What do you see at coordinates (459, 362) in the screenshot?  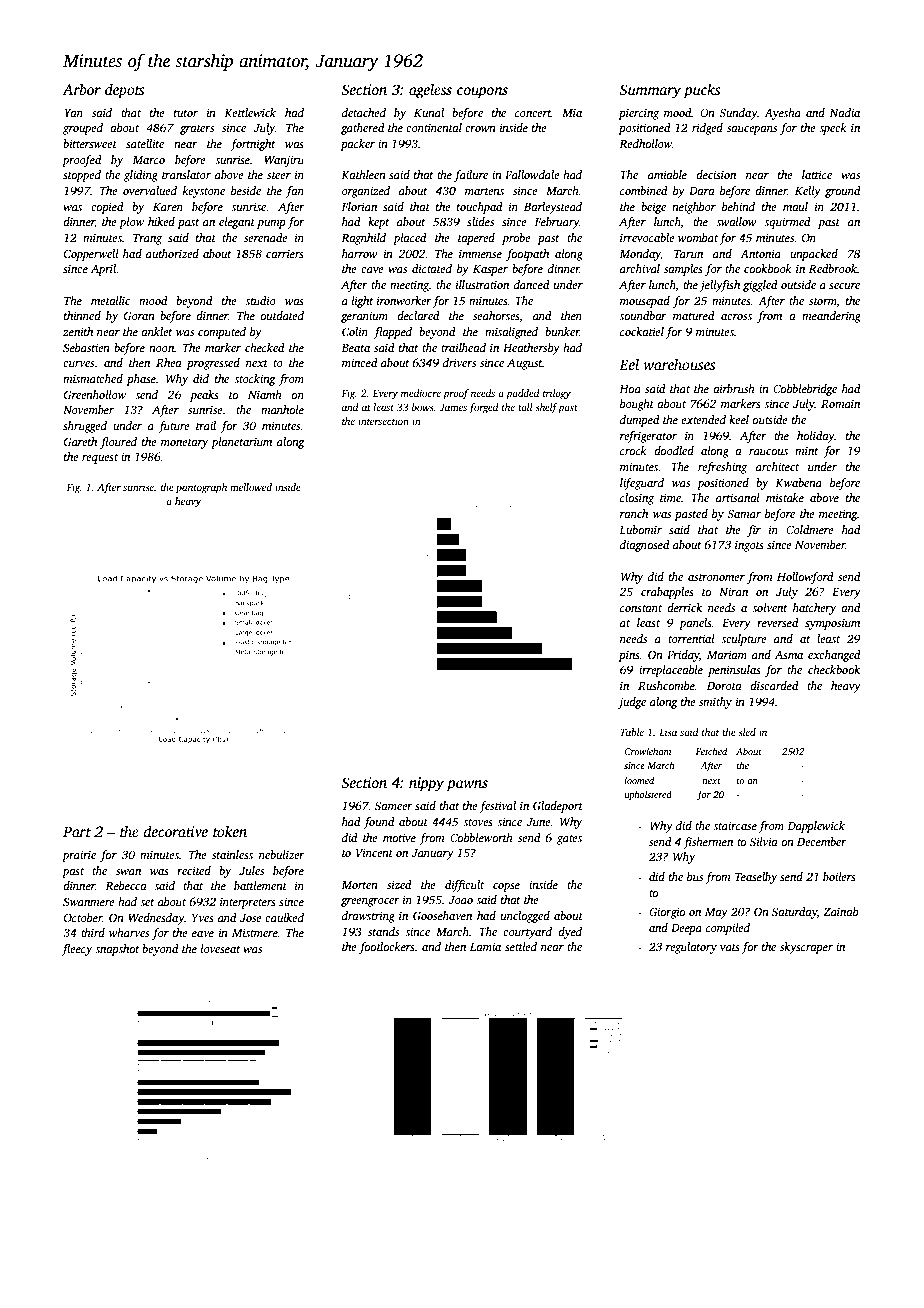 I see `drivers` at bounding box center [459, 362].
